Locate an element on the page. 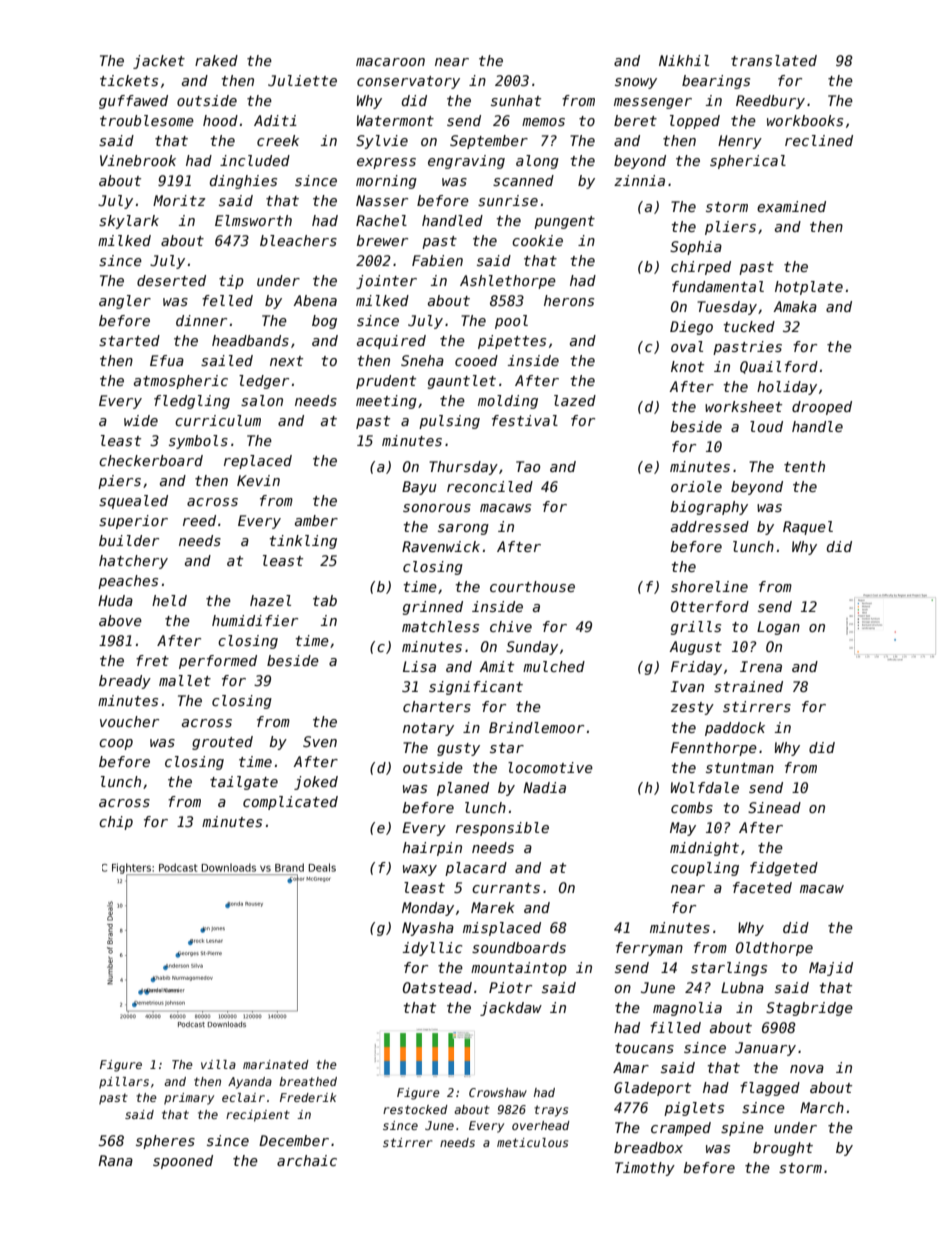 The image size is (952, 1233). meticulous is located at coordinates (532, 1142).
